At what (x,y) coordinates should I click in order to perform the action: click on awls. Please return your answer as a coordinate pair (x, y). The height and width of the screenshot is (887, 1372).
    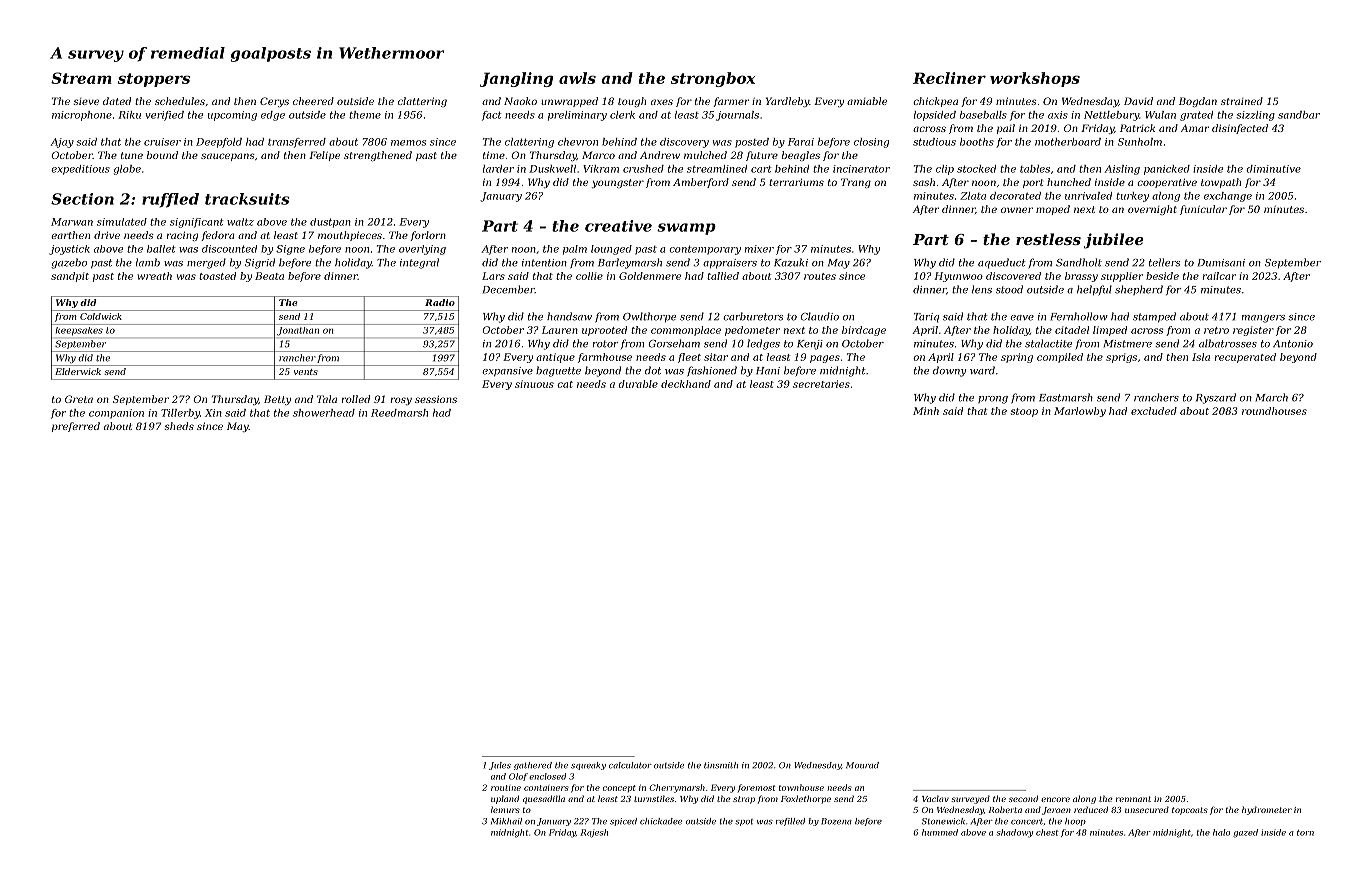
    Looking at the image, I should click on (577, 78).
